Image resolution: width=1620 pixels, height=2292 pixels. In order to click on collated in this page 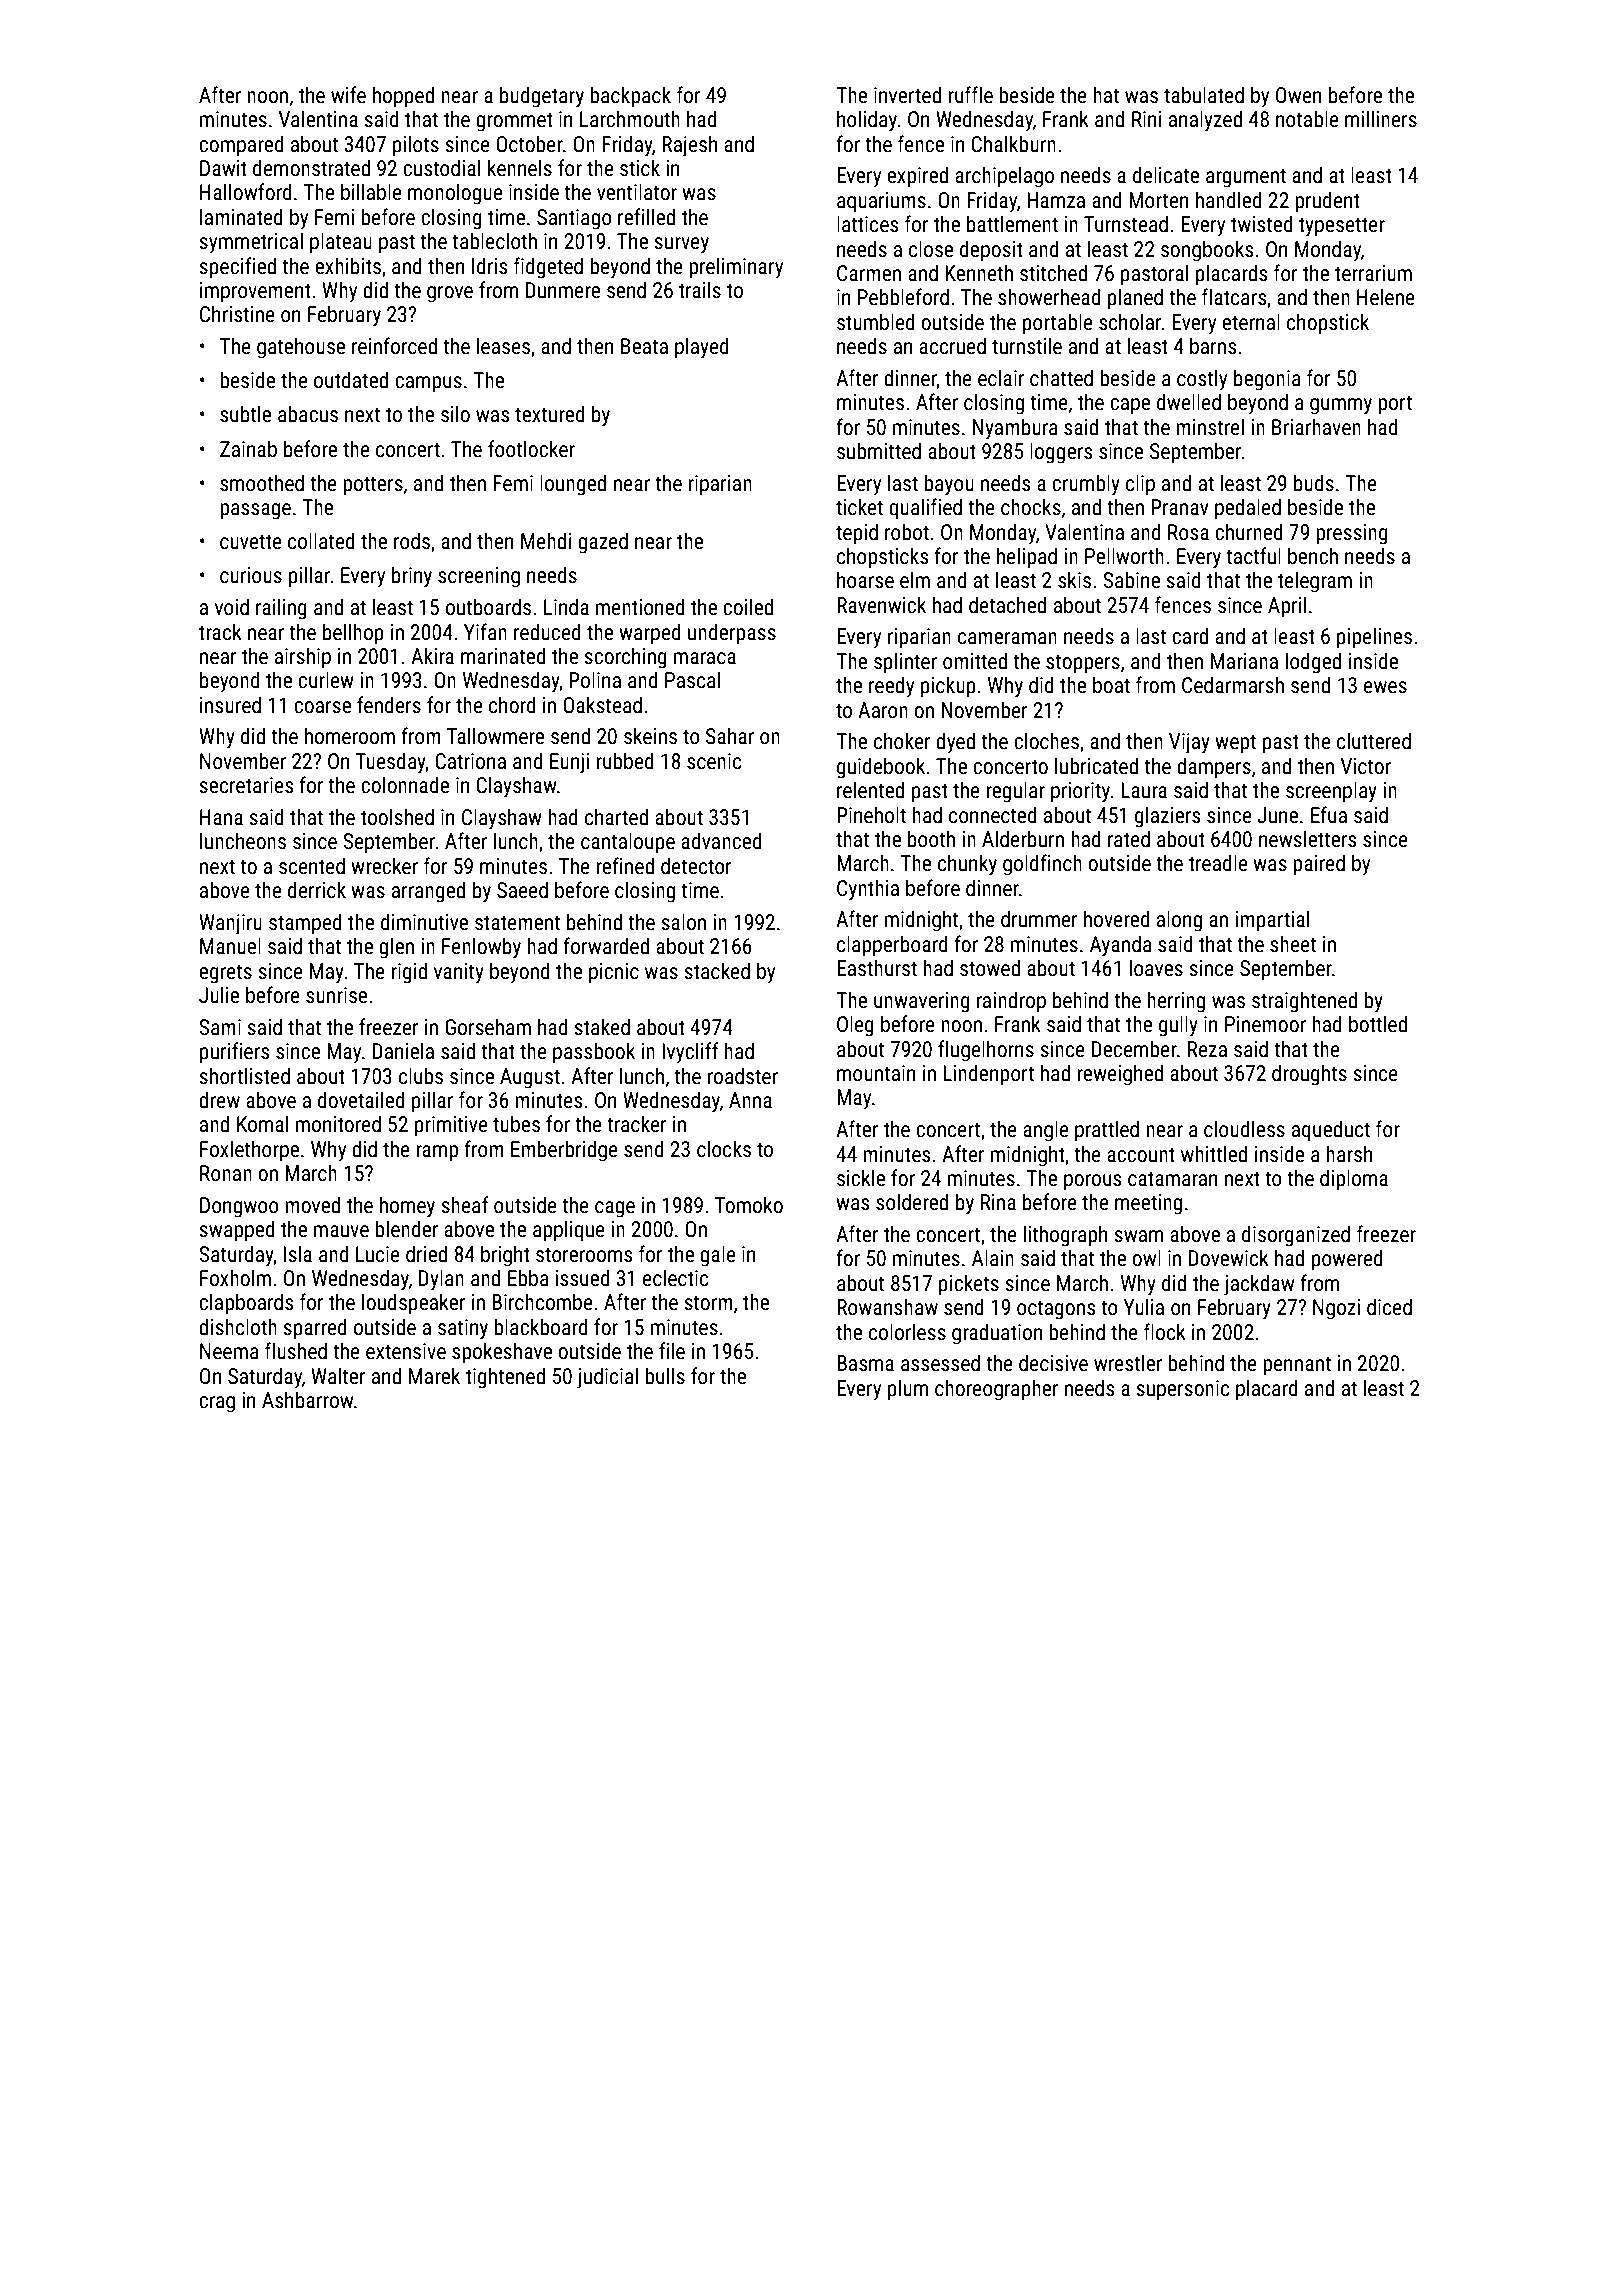, I will do `click(321, 541)`.
